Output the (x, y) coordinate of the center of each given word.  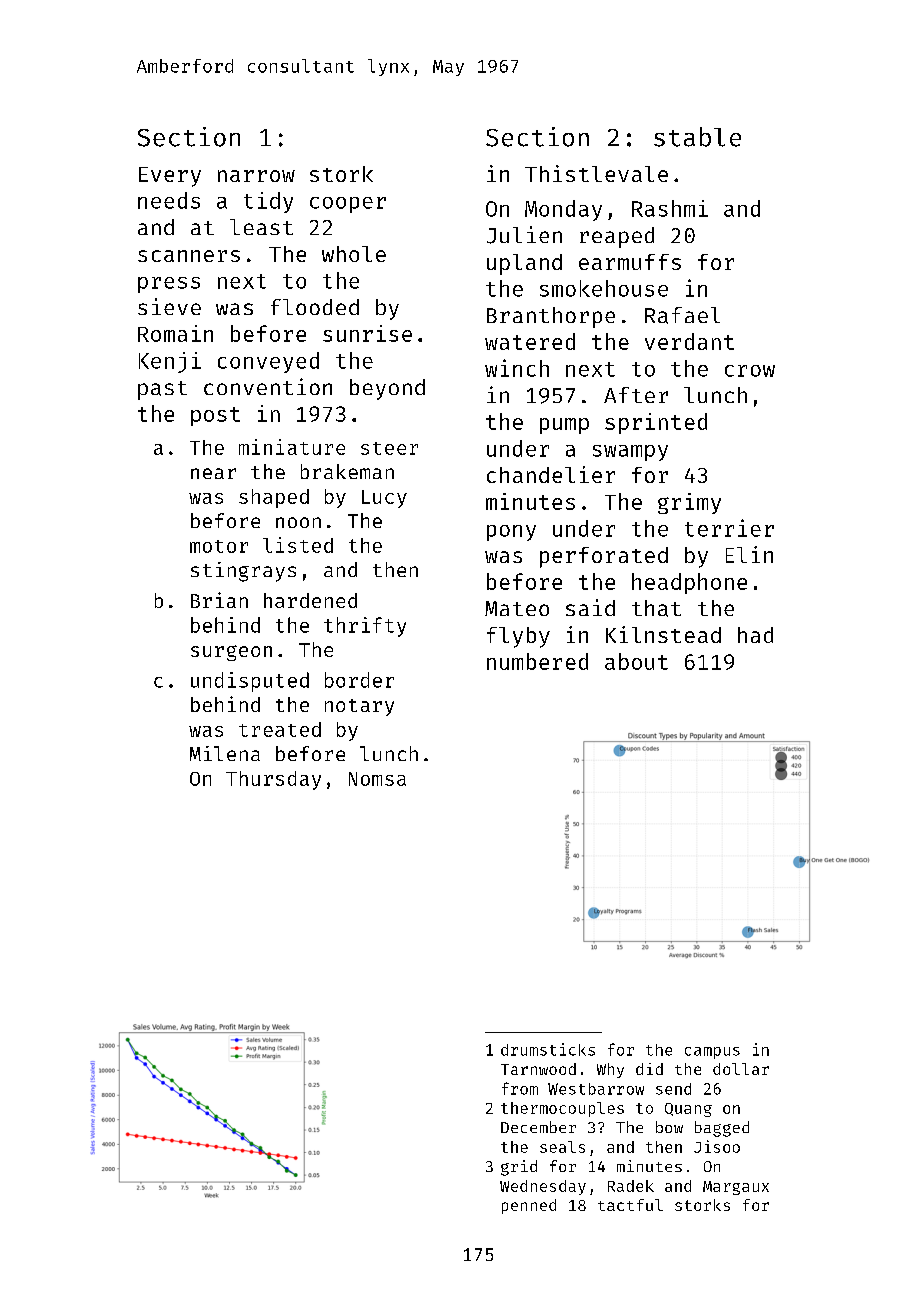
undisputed (250, 682)
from (520, 1088)
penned (529, 1206)
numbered (537, 661)
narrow (256, 176)
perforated (604, 557)
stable (697, 137)
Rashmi (670, 208)
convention (268, 386)
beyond (387, 389)
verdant (689, 341)
